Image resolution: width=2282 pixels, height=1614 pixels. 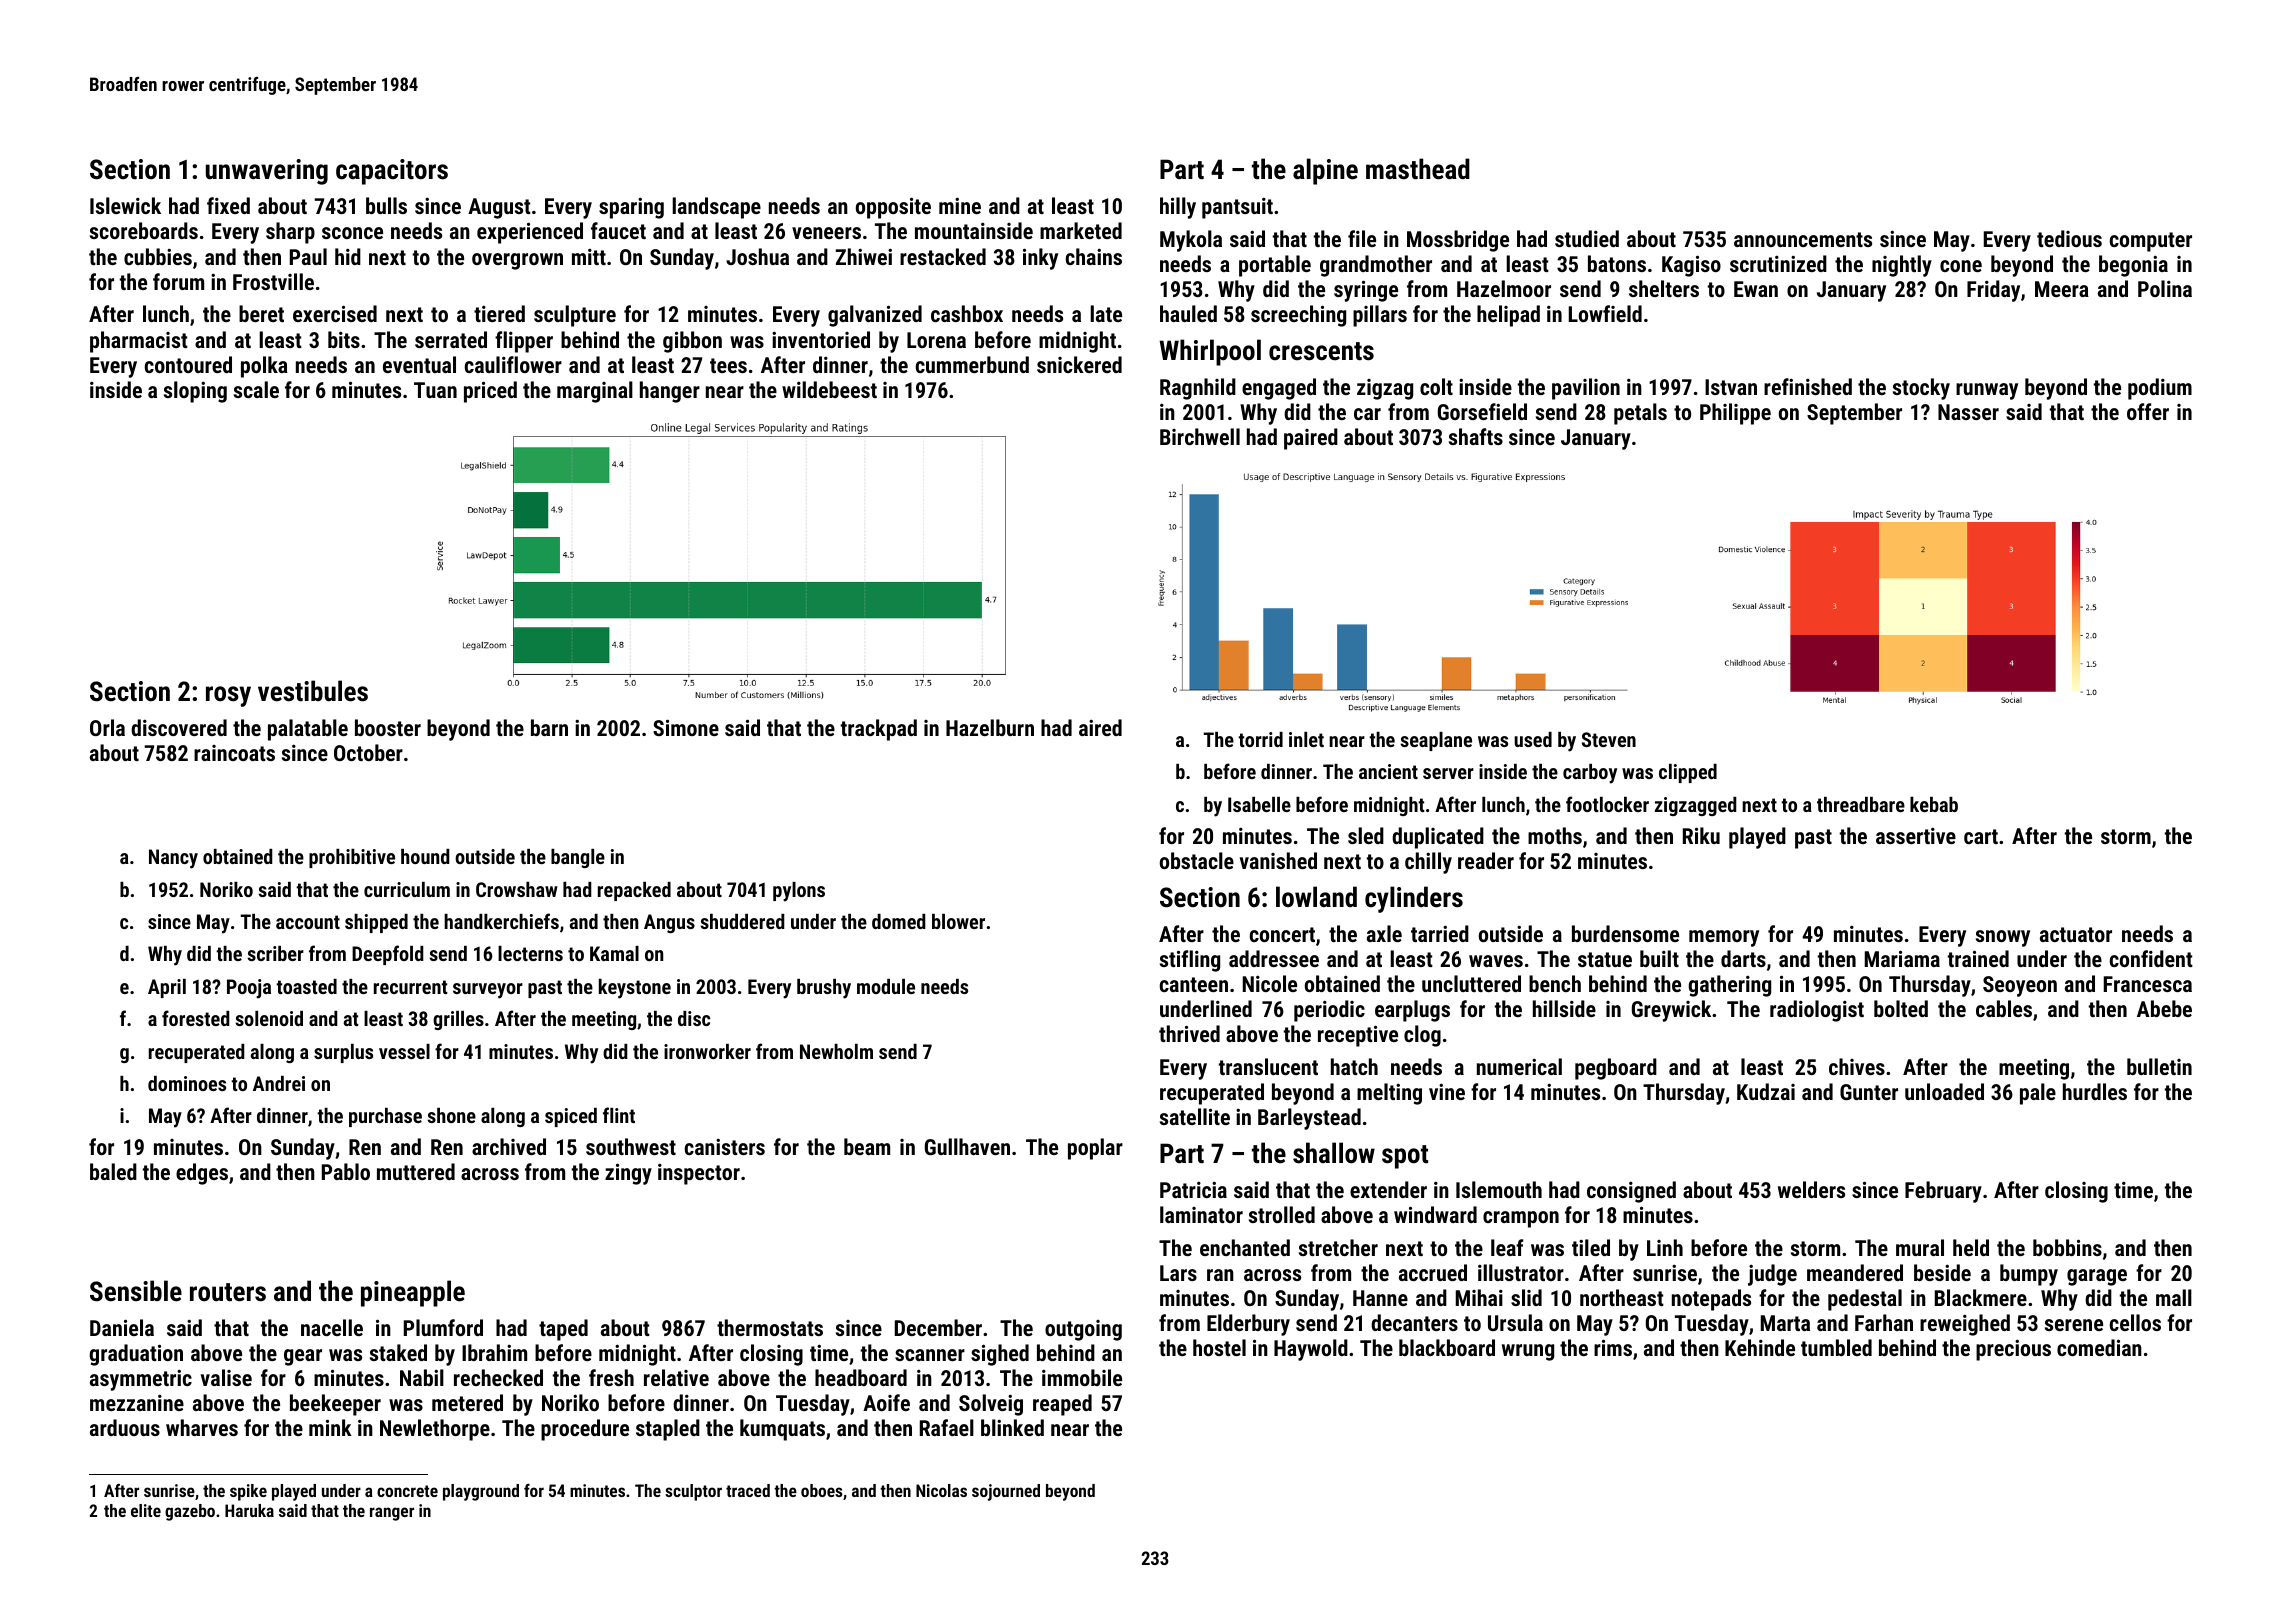 What do you see at coordinates (2076, 934) in the screenshot?
I see `actuator` at bounding box center [2076, 934].
